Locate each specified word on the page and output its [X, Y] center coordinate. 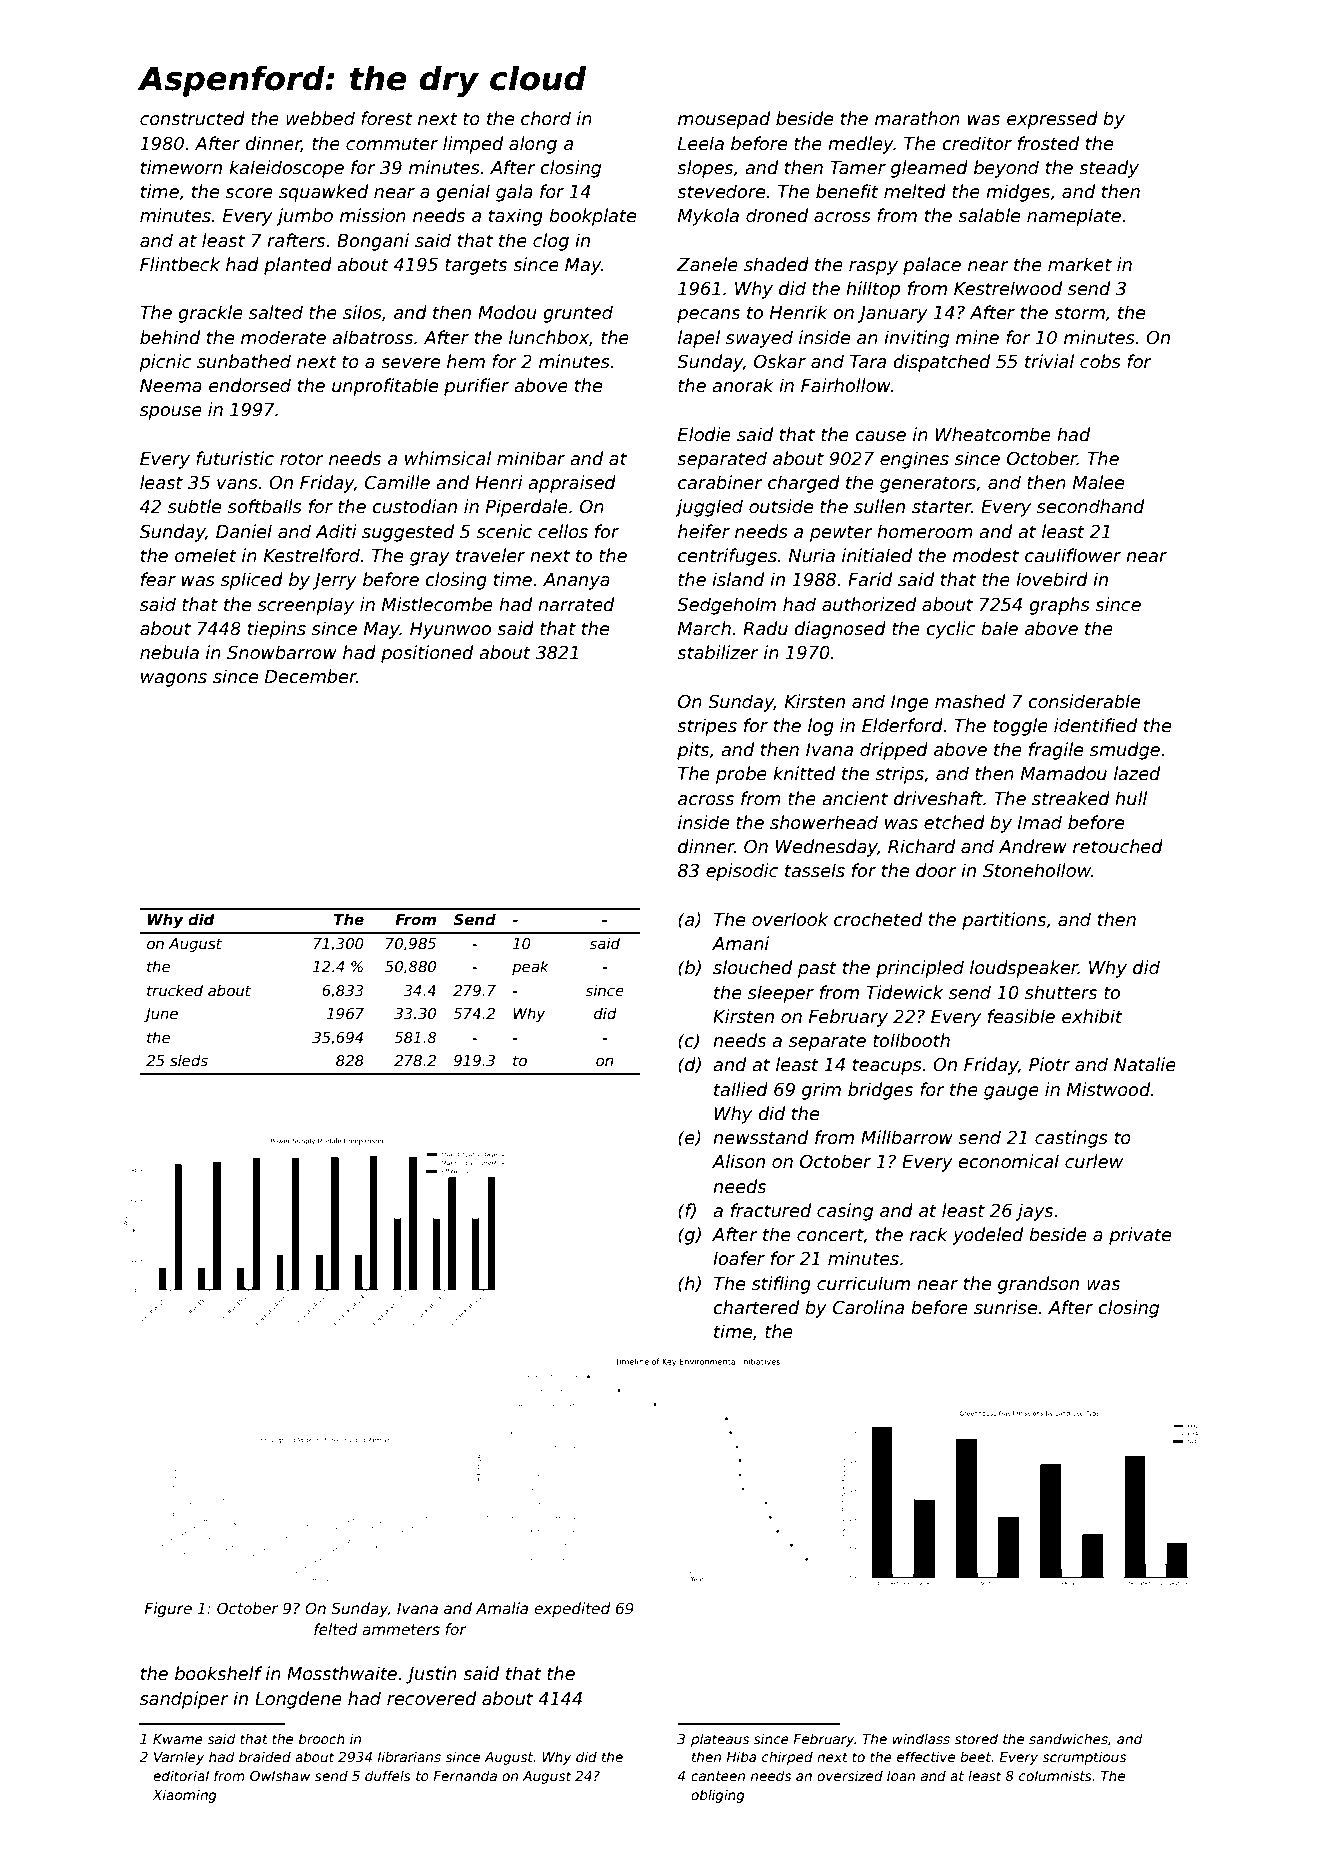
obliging [718, 1796]
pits [693, 751]
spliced [252, 581]
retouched [1118, 846]
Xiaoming [184, 1796]
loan [901, 1775]
